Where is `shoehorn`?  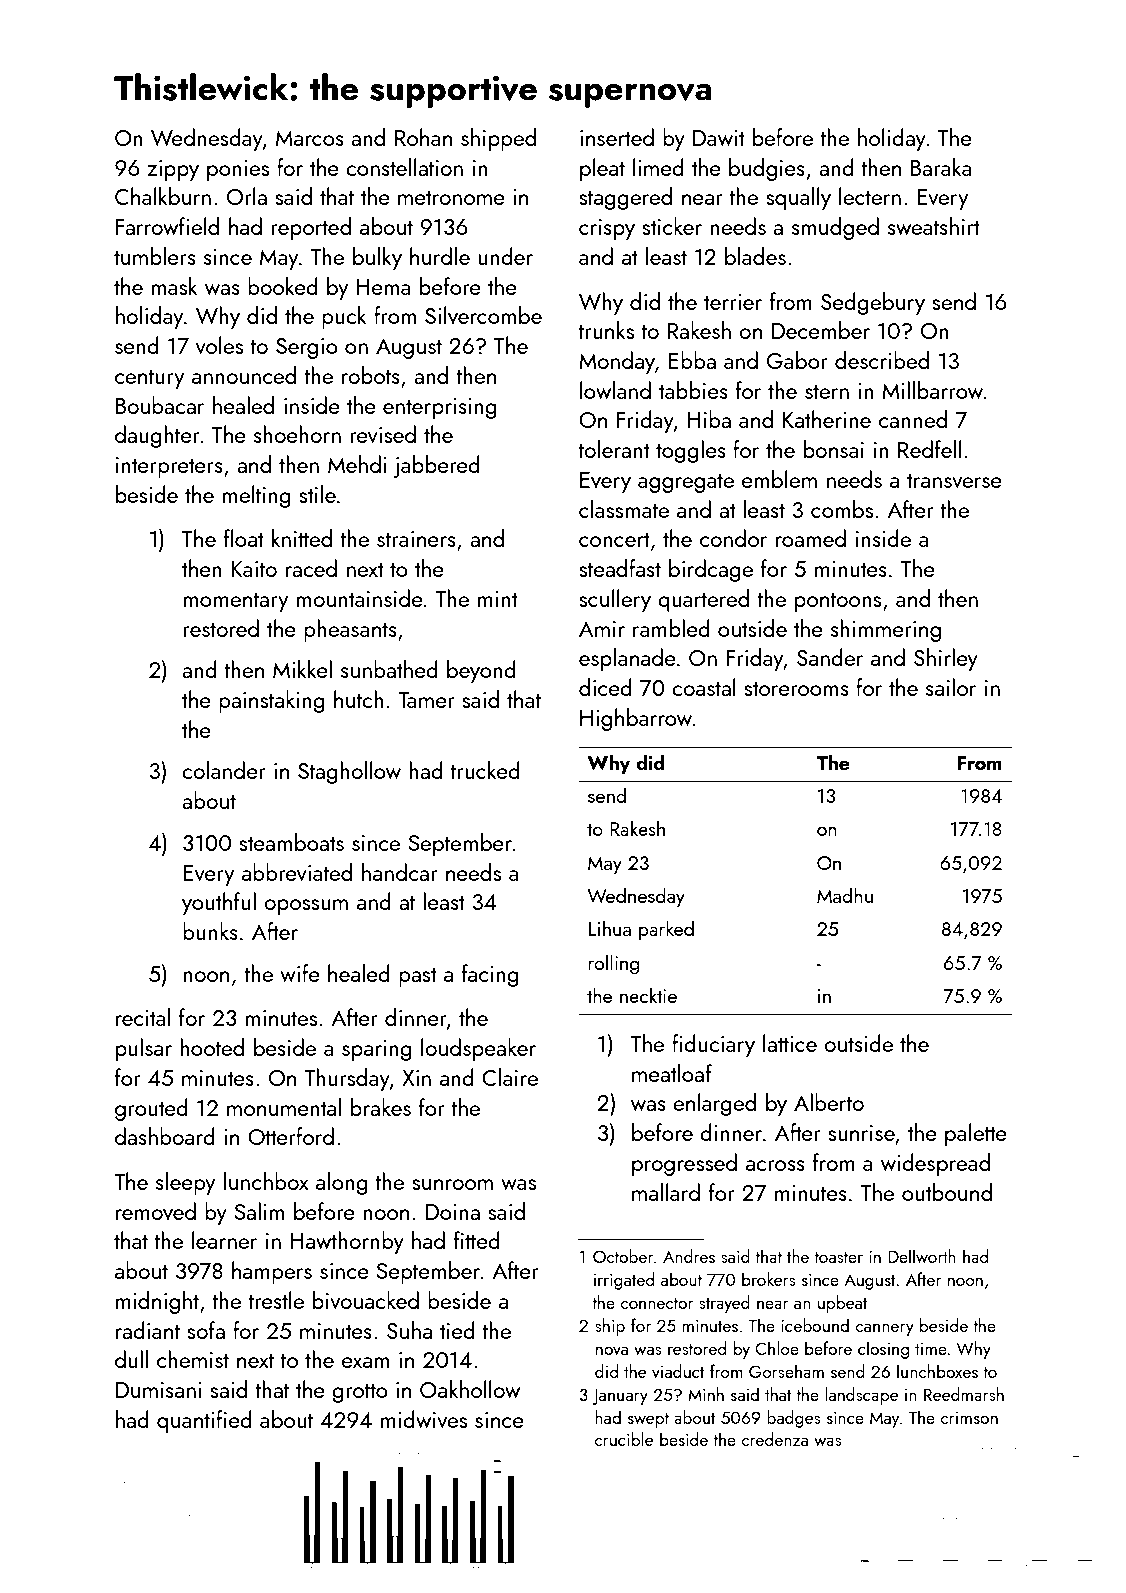 shoehorn is located at coordinates (297, 434).
